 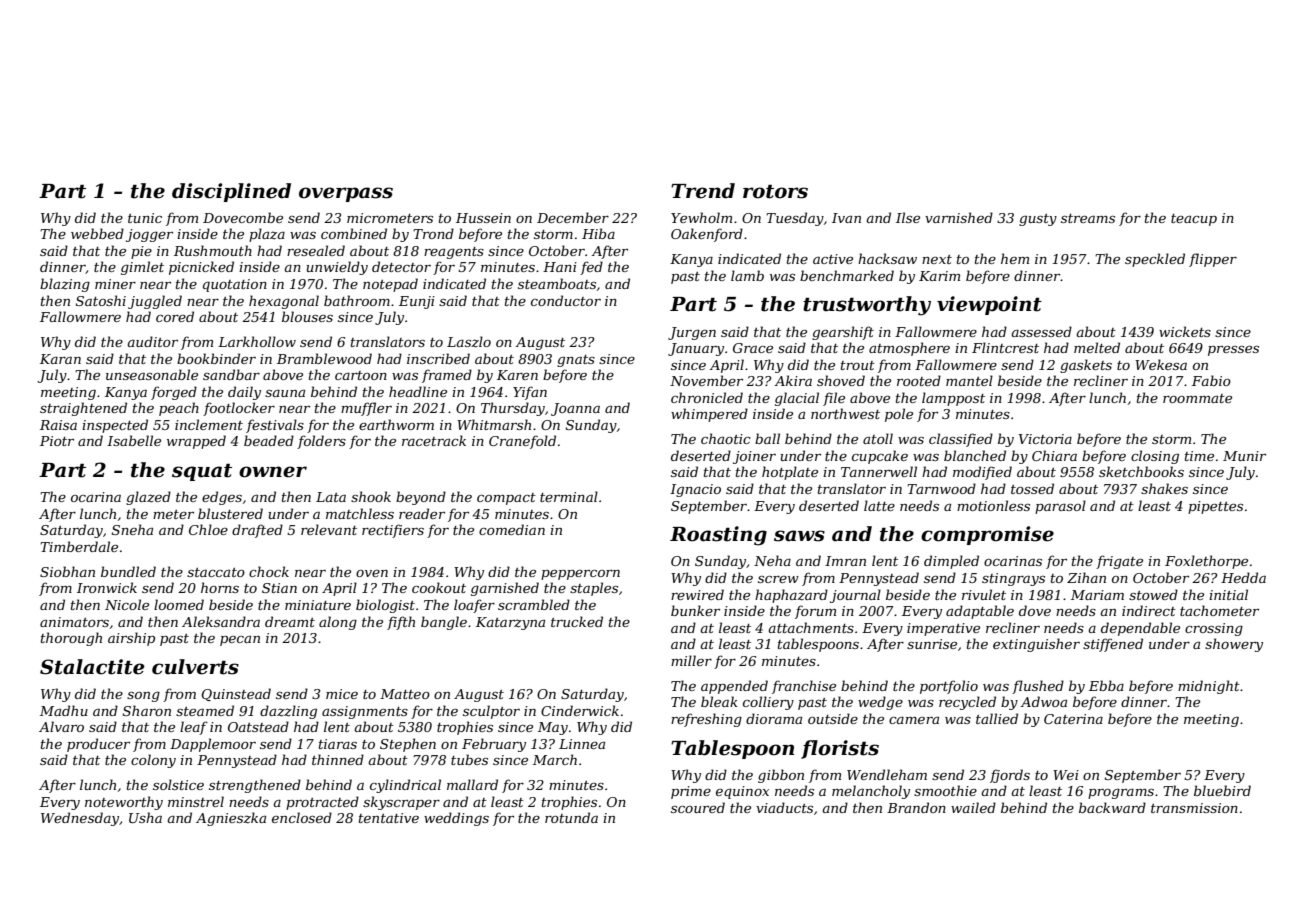 What do you see at coordinates (231, 374) in the screenshot?
I see `sandbar` at bounding box center [231, 374].
